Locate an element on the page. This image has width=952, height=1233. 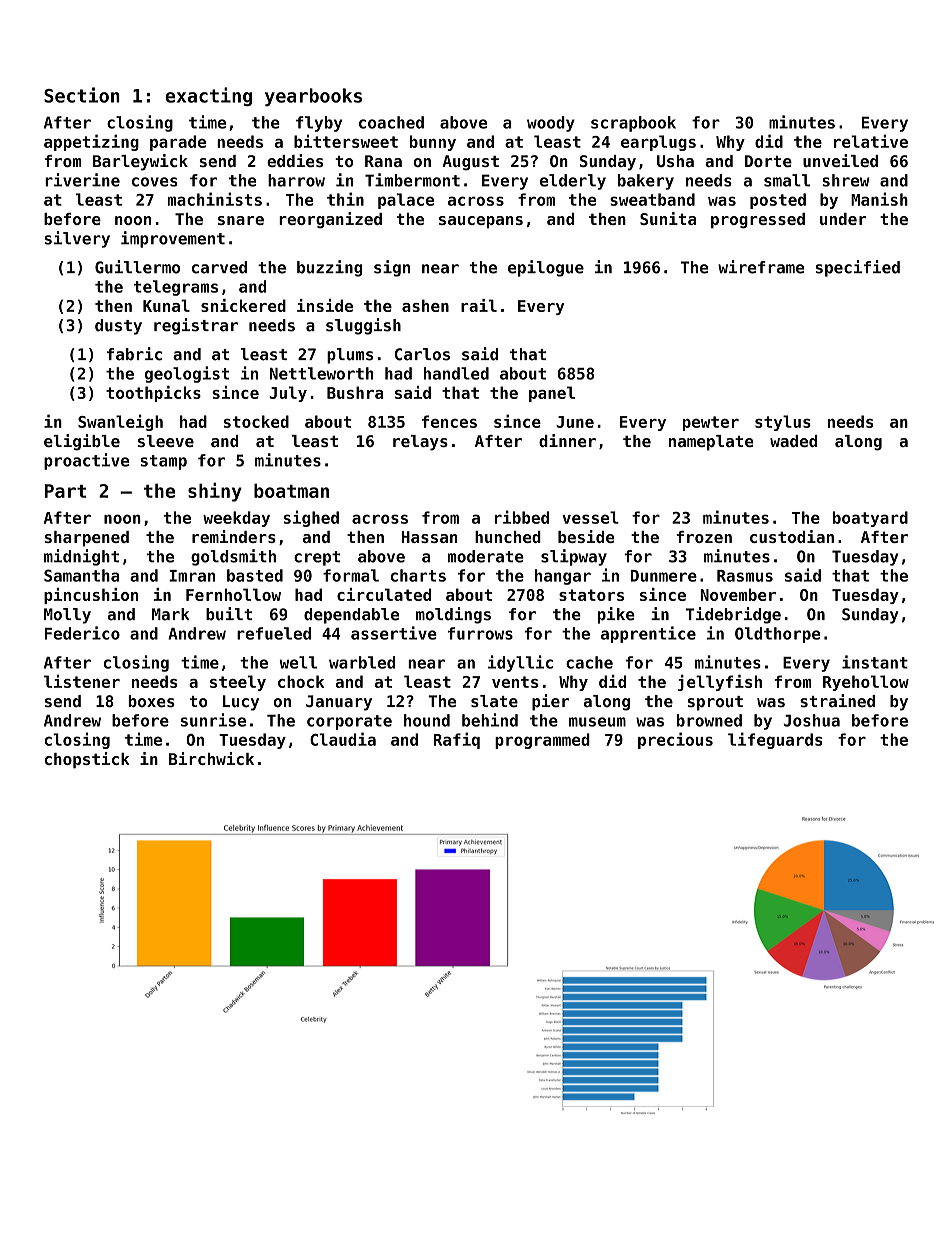
bunny is located at coordinates (433, 143).
